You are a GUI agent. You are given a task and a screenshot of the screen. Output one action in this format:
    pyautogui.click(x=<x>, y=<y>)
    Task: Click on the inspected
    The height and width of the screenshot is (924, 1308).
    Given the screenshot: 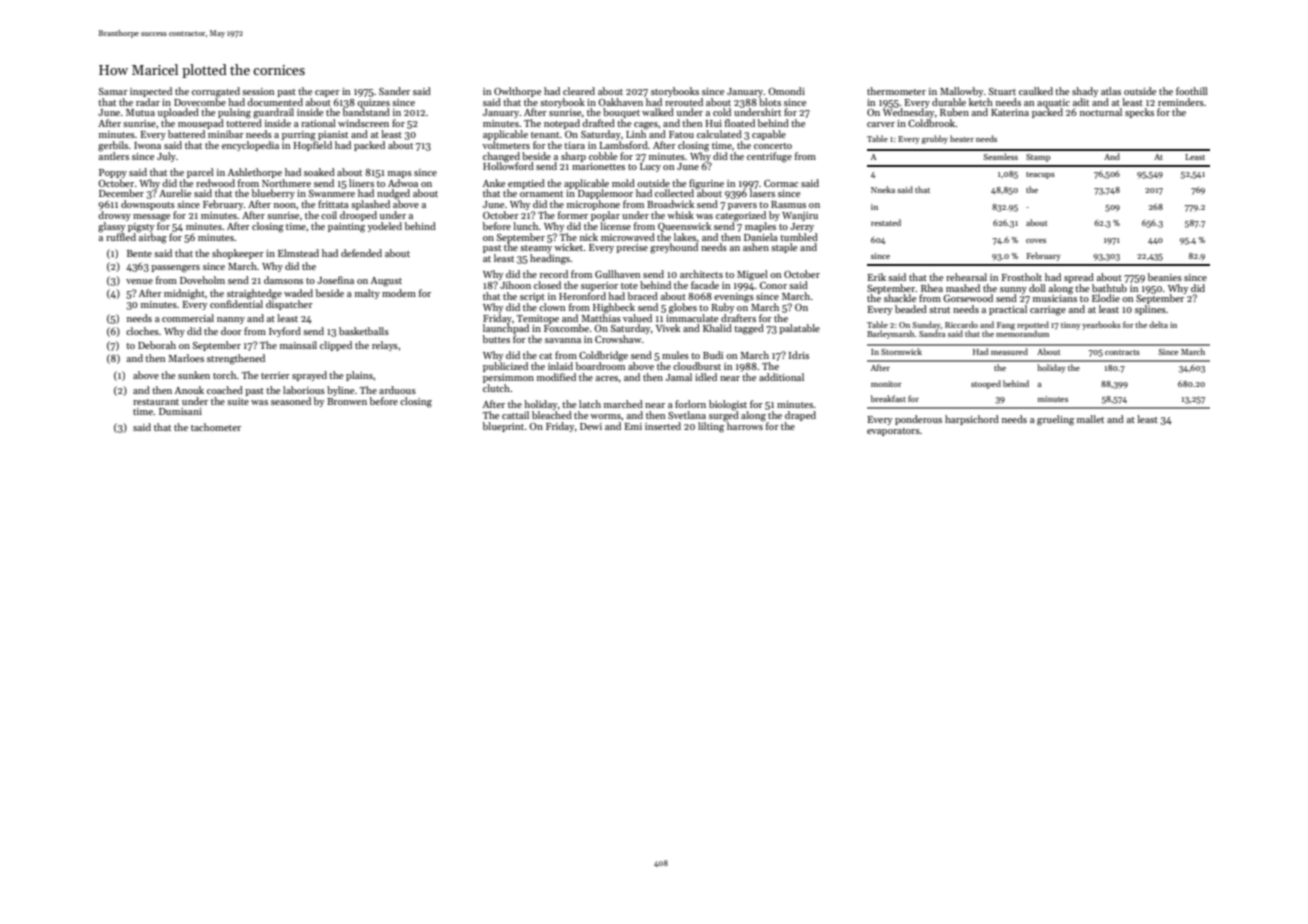 What is the action you would take?
    pyautogui.click(x=151, y=92)
